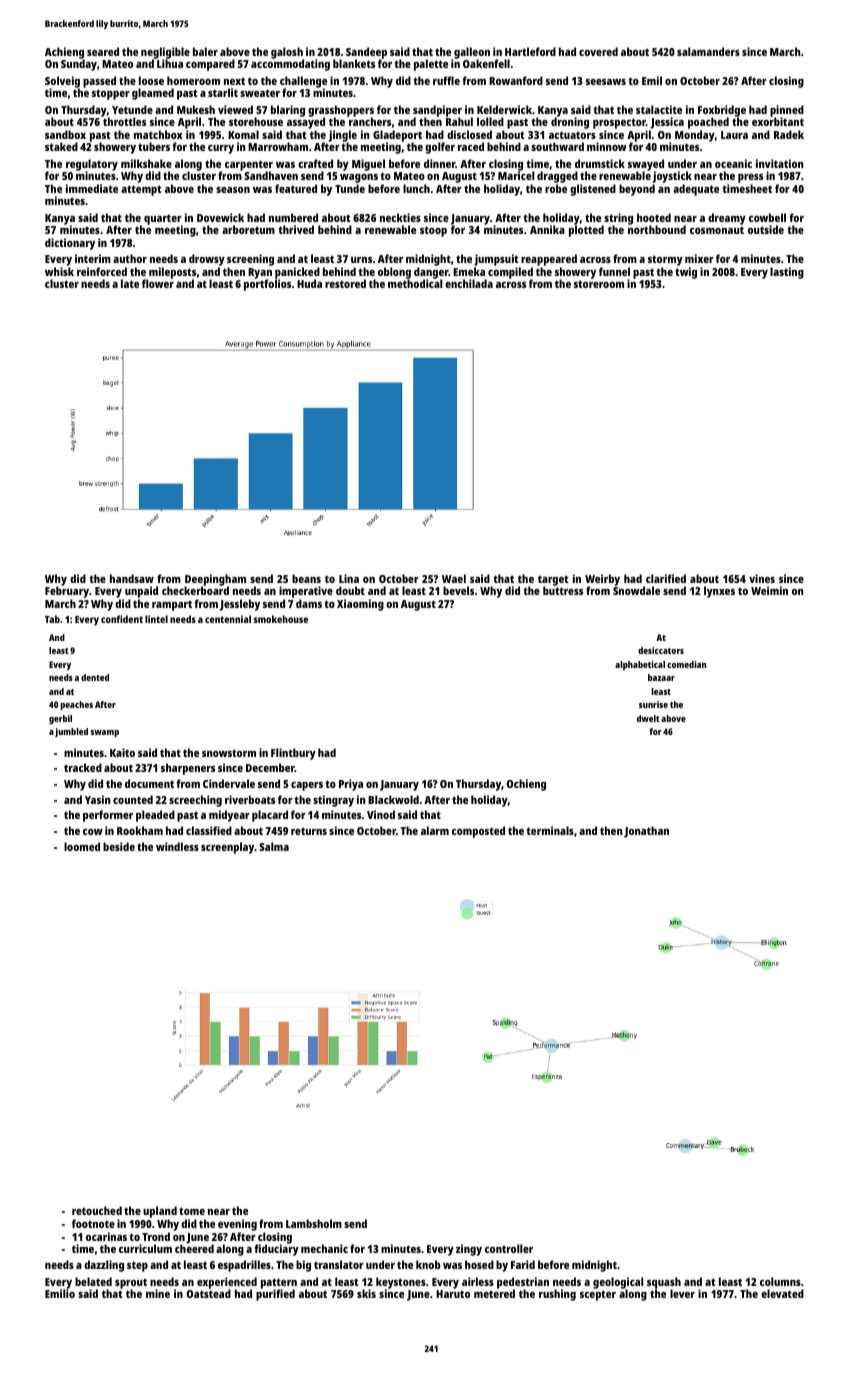 This screenshot has width=849, height=1400. Describe the element at coordinates (416, 188) in the screenshot. I see `lunch` at that location.
